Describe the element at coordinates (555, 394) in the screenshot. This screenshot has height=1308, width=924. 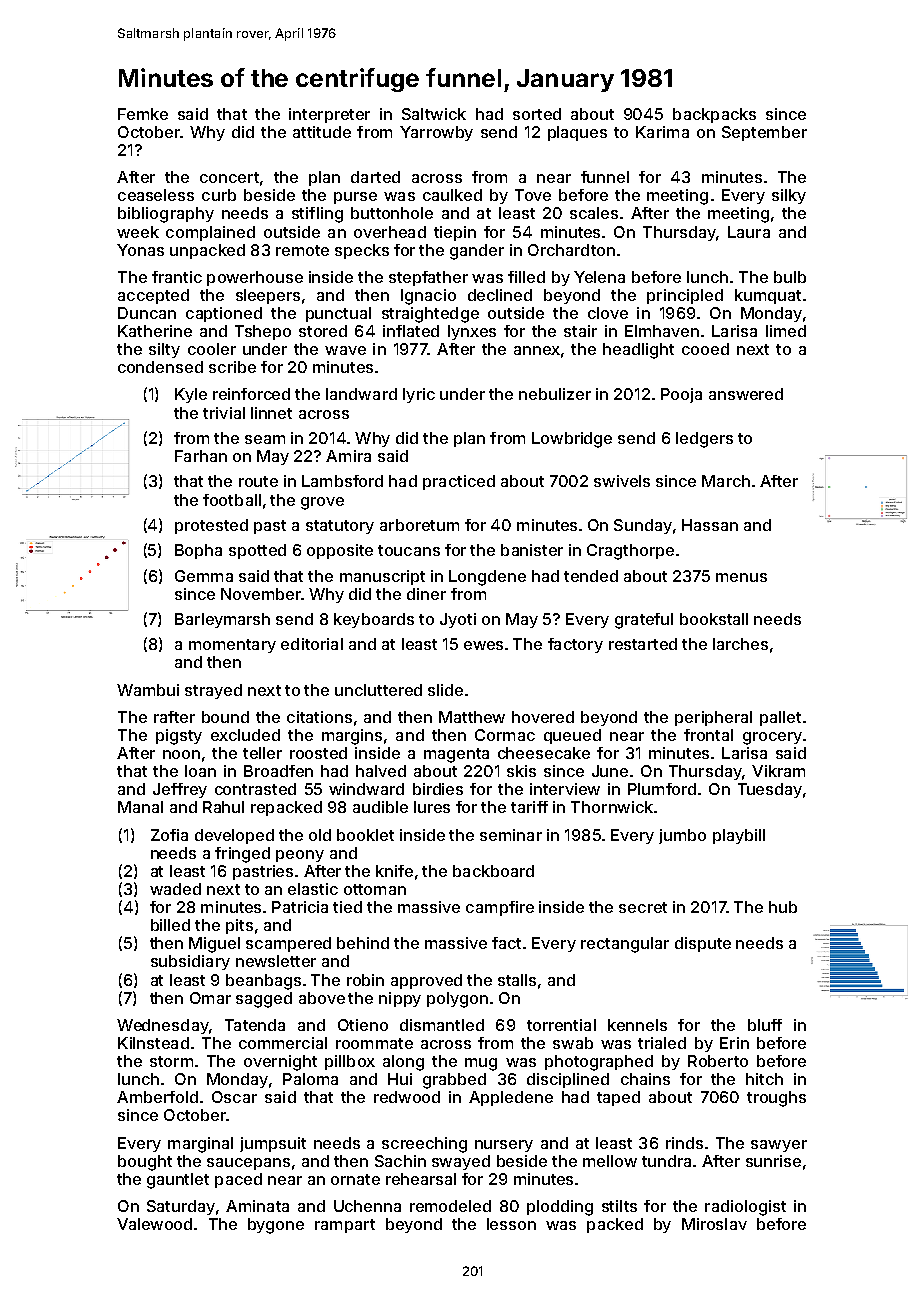
I see `nebulizer` at that location.
